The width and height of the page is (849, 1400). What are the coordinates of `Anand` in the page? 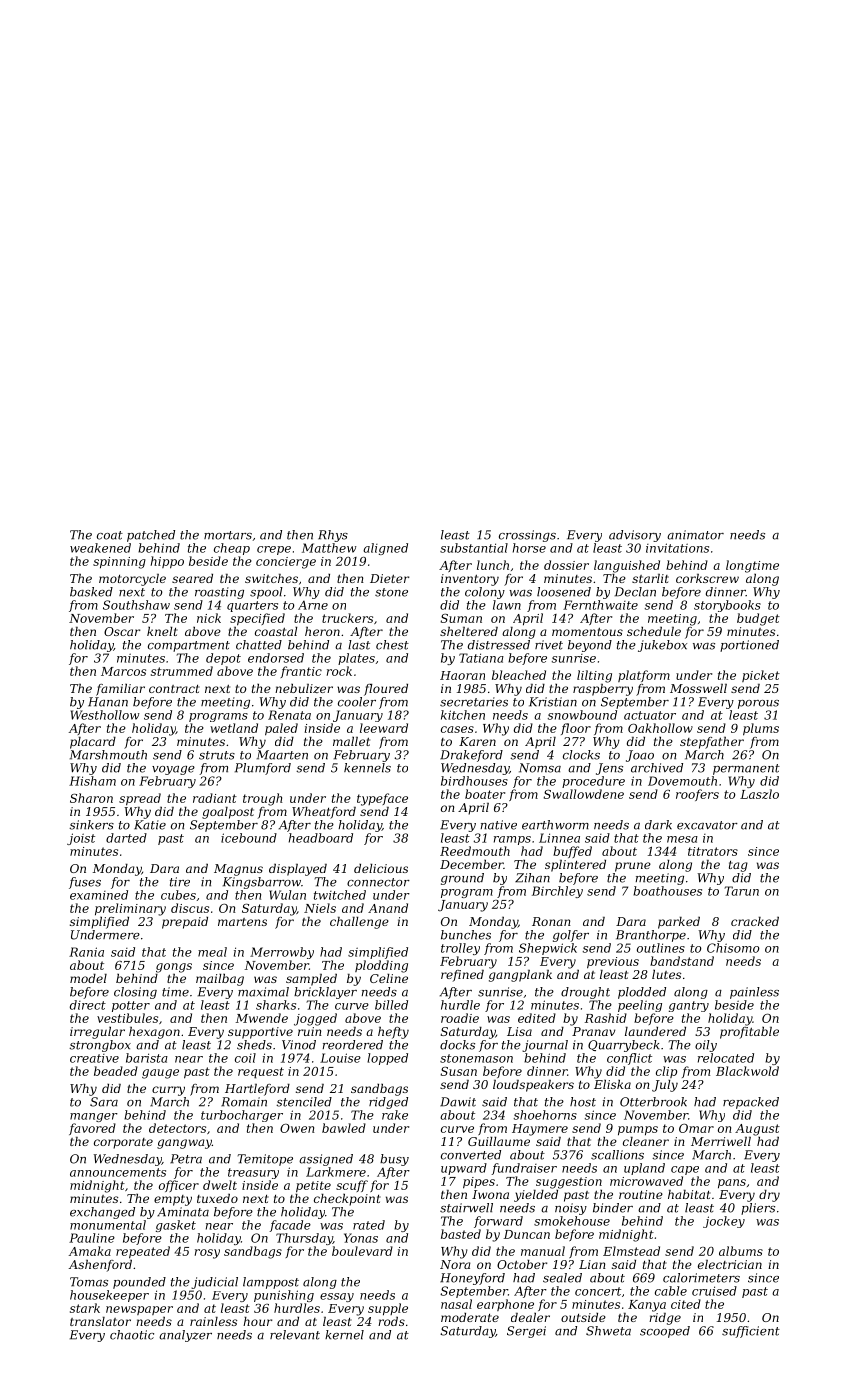 It's located at (388, 908).
